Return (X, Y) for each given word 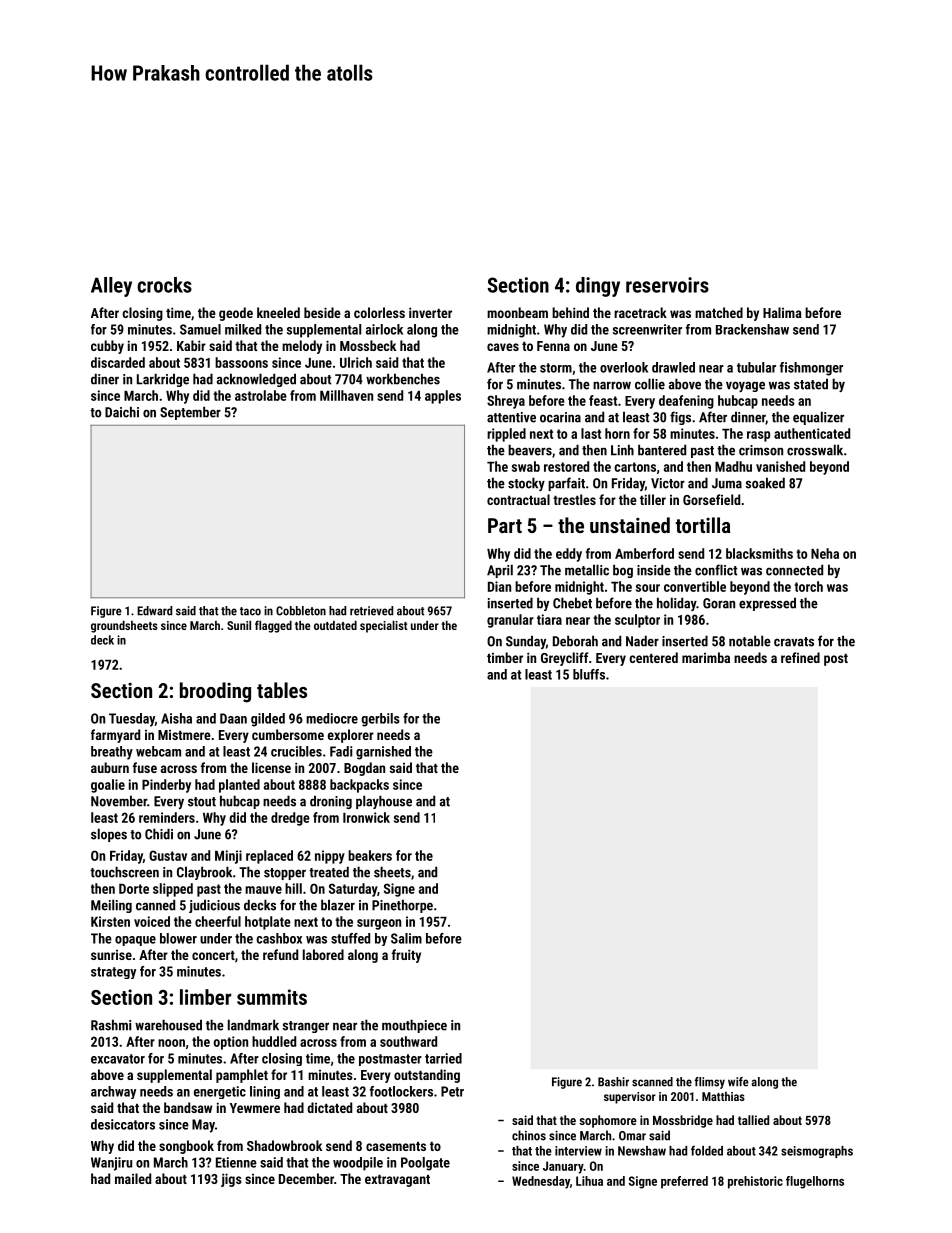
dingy (598, 287)
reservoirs (667, 285)
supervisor (630, 1098)
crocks (164, 285)
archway (113, 1092)
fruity (406, 956)
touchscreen (124, 872)
